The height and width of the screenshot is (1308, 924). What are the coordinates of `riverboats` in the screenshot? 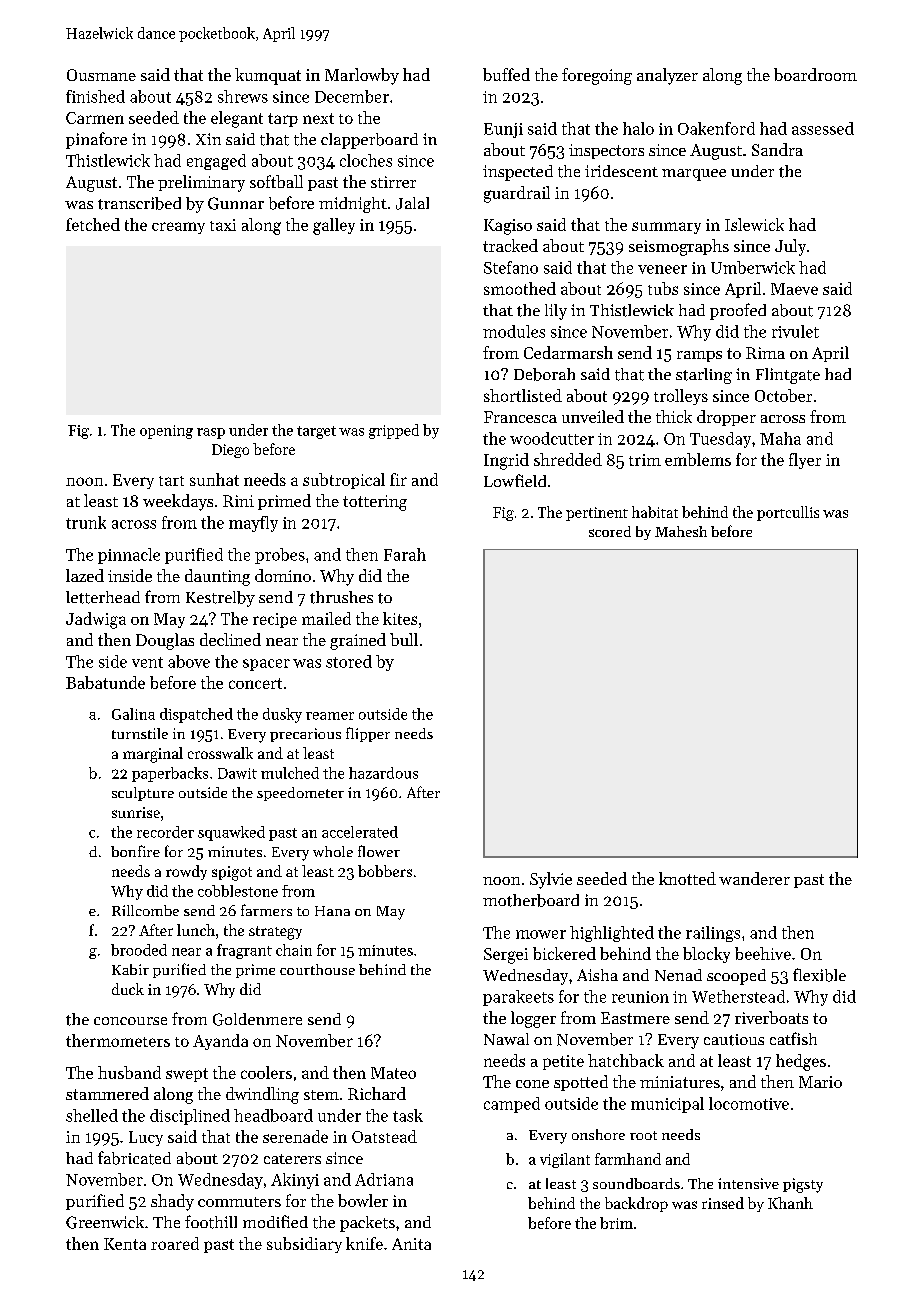 It's located at (771, 1017).
